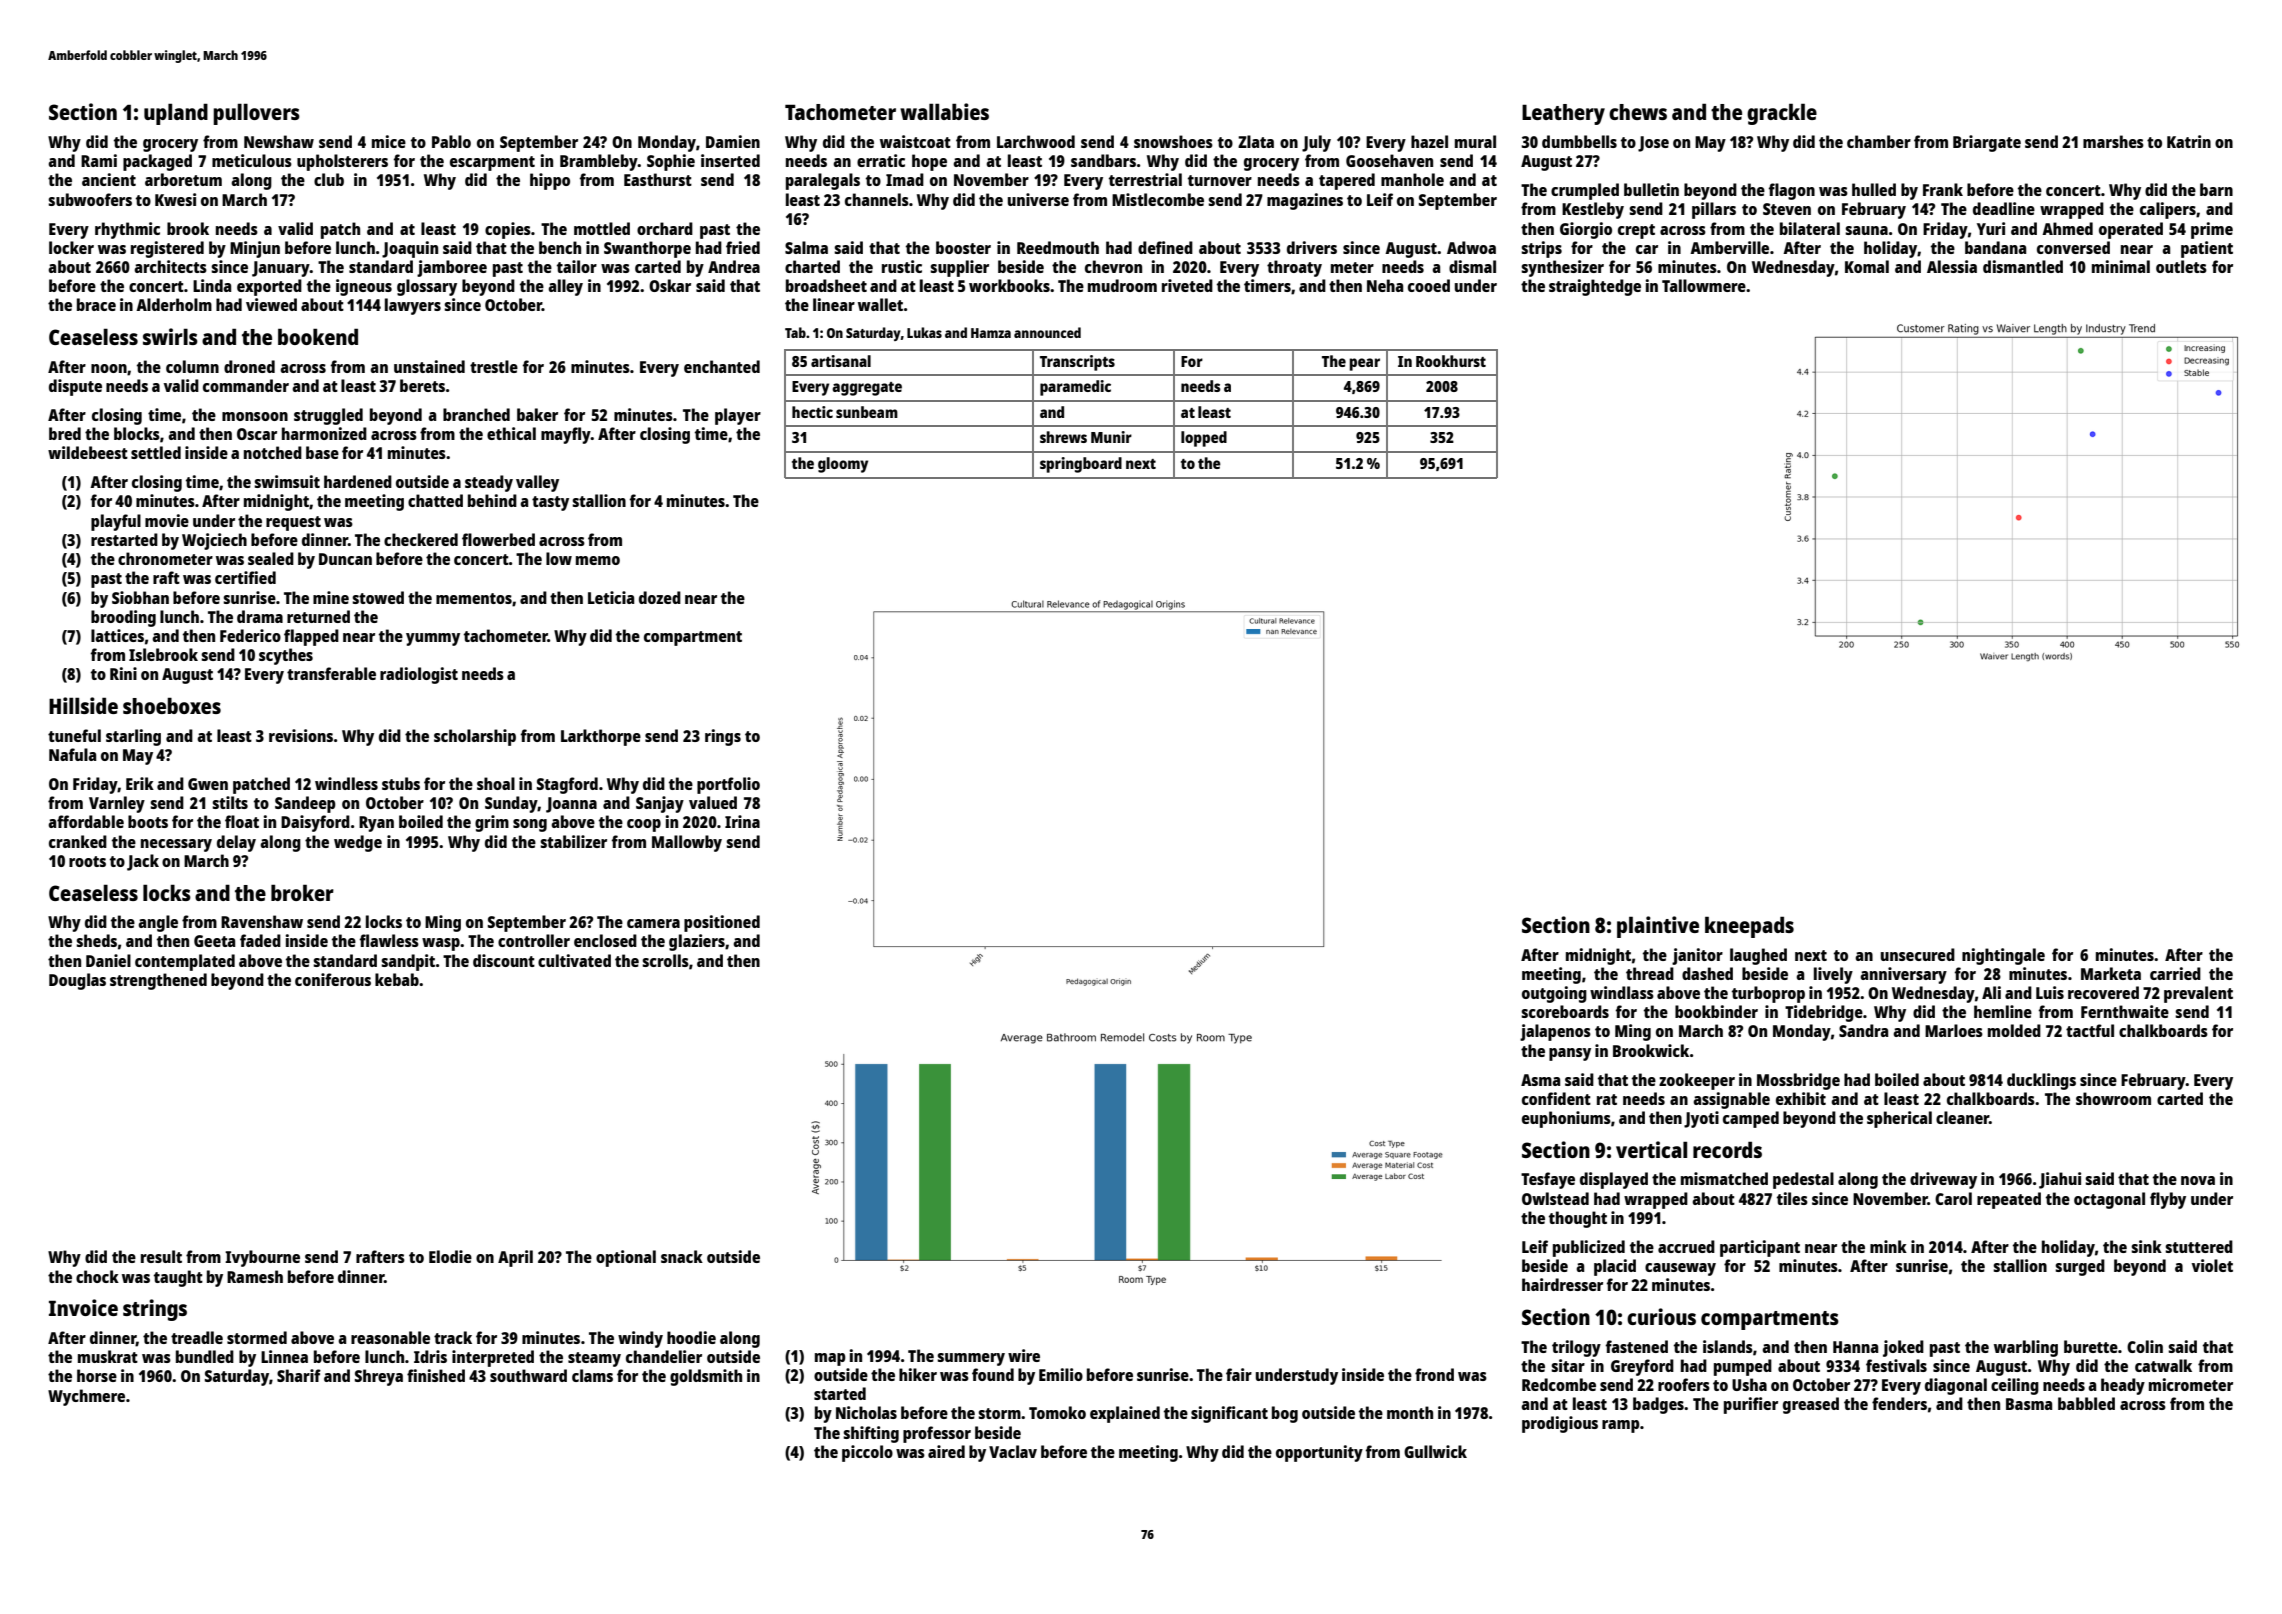  What do you see at coordinates (1077, 363) in the document?
I see `Transcripts` at bounding box center [1077, 363].
